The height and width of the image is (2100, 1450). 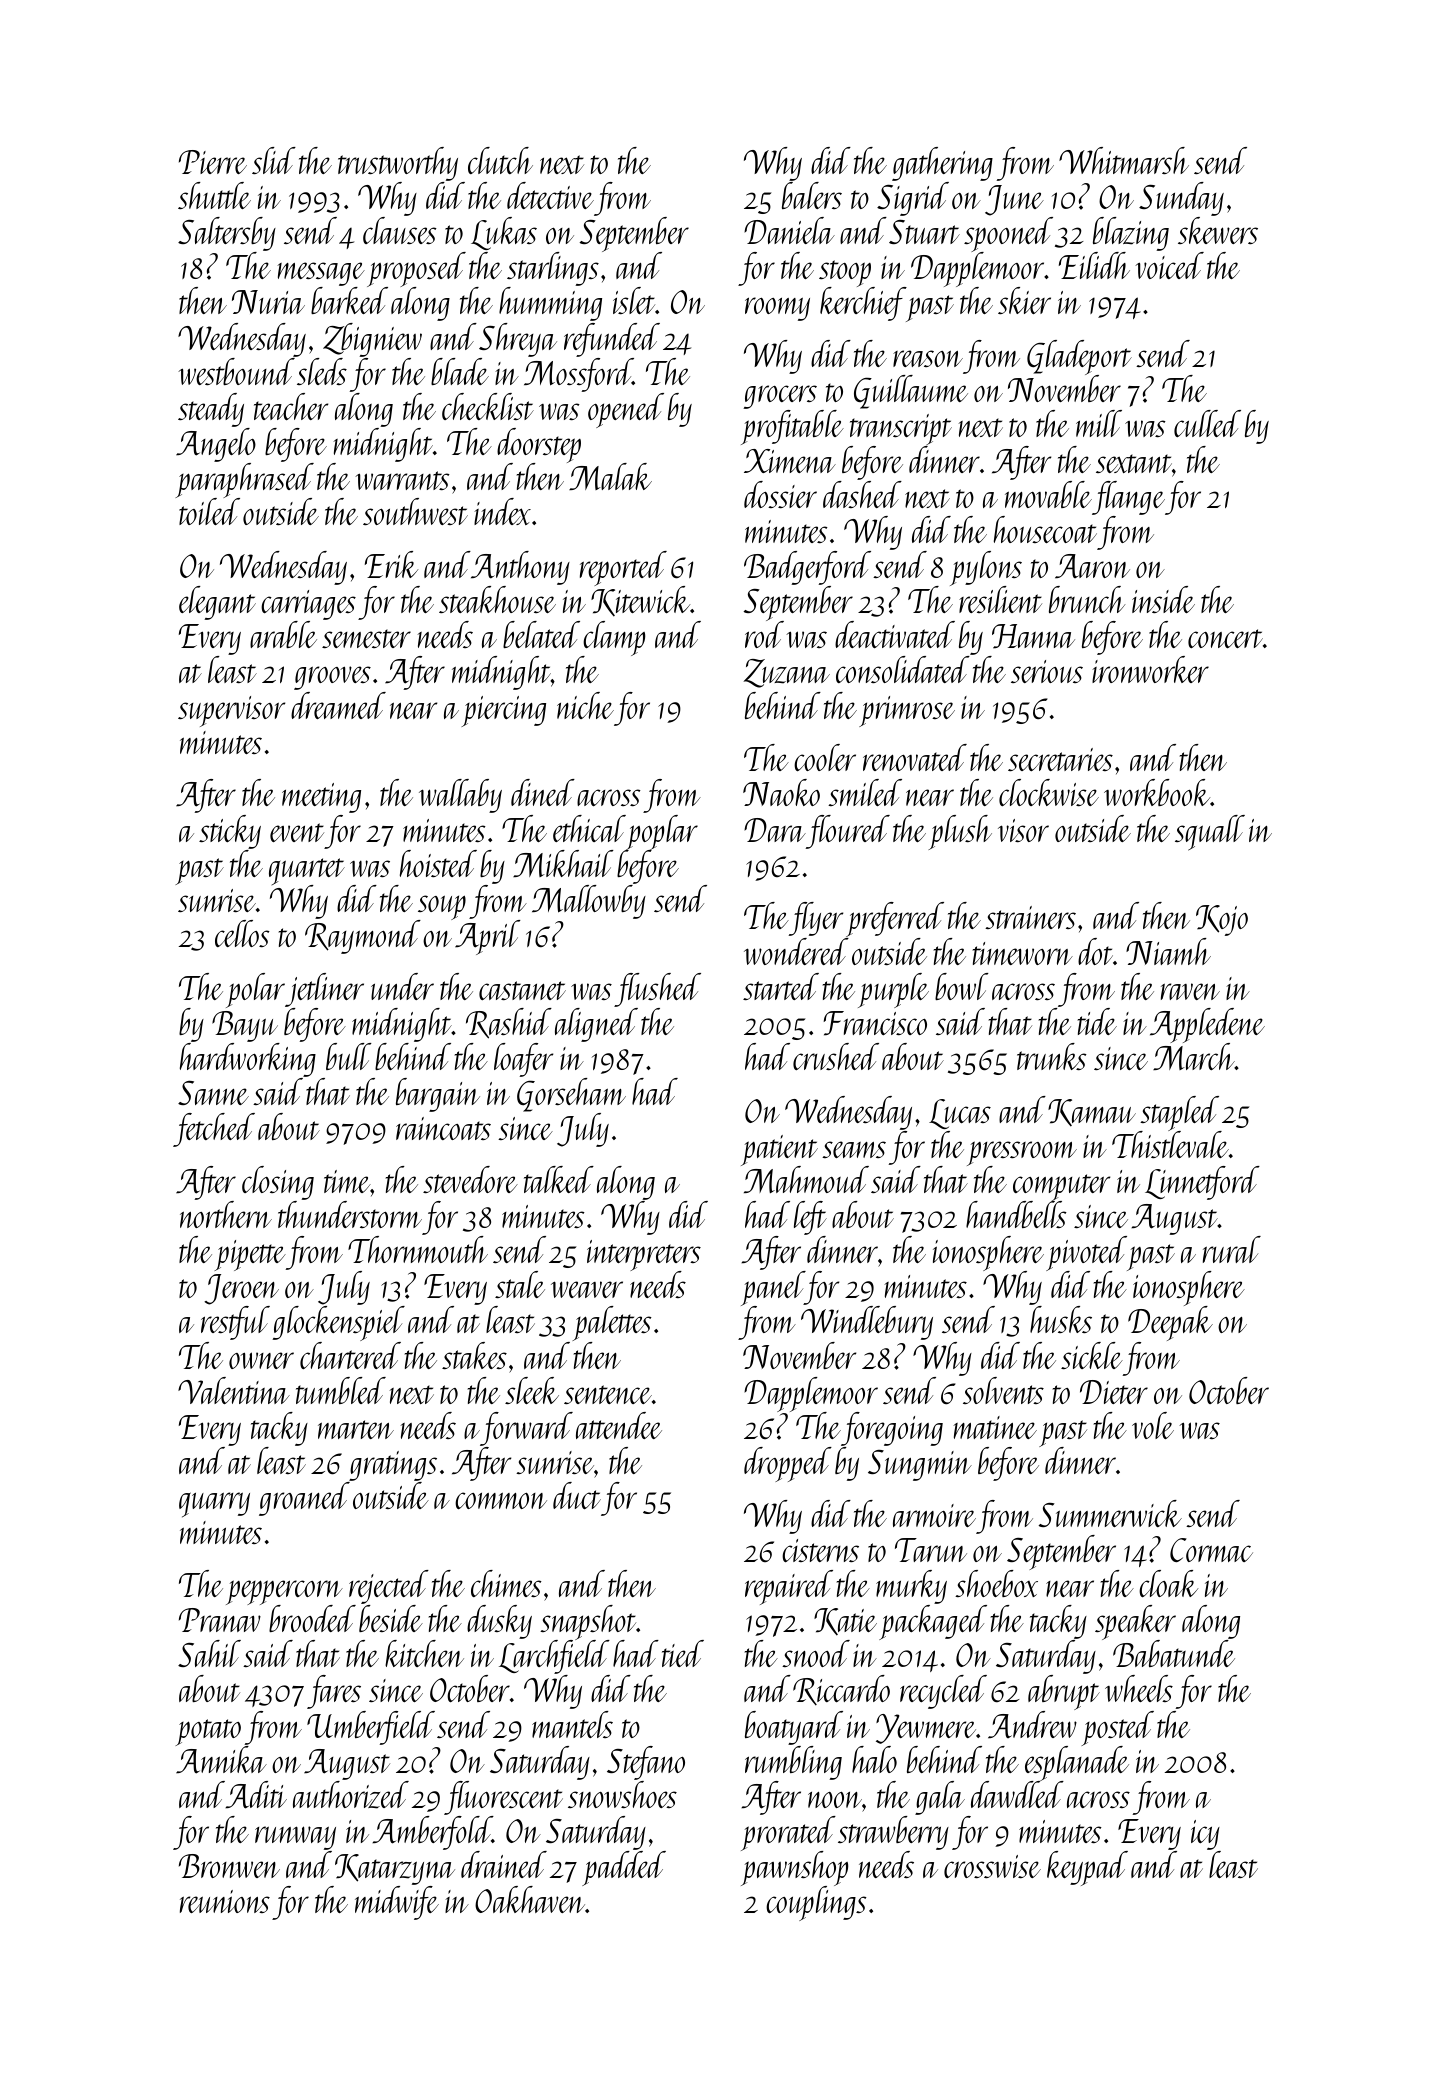 I want to click on plush, so click(x=960, y=832).
